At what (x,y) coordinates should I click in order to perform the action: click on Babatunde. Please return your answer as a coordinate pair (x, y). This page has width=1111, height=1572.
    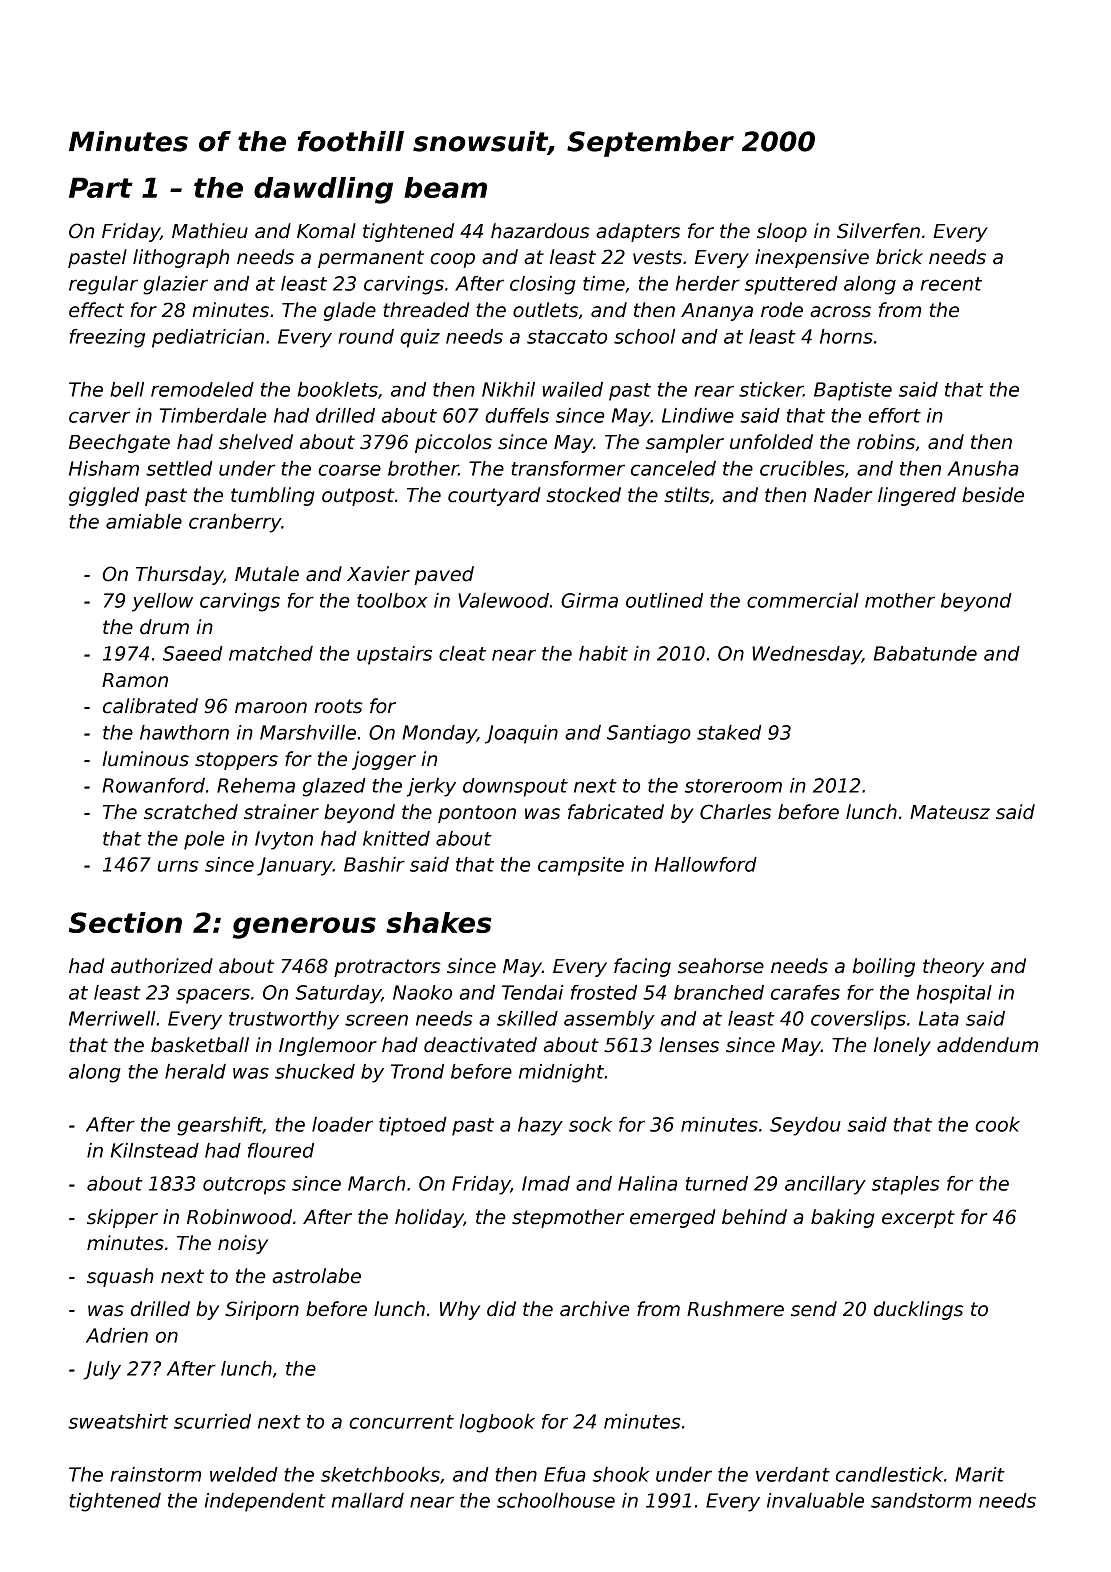
    Looking at the image, I should click on (925, 653).
